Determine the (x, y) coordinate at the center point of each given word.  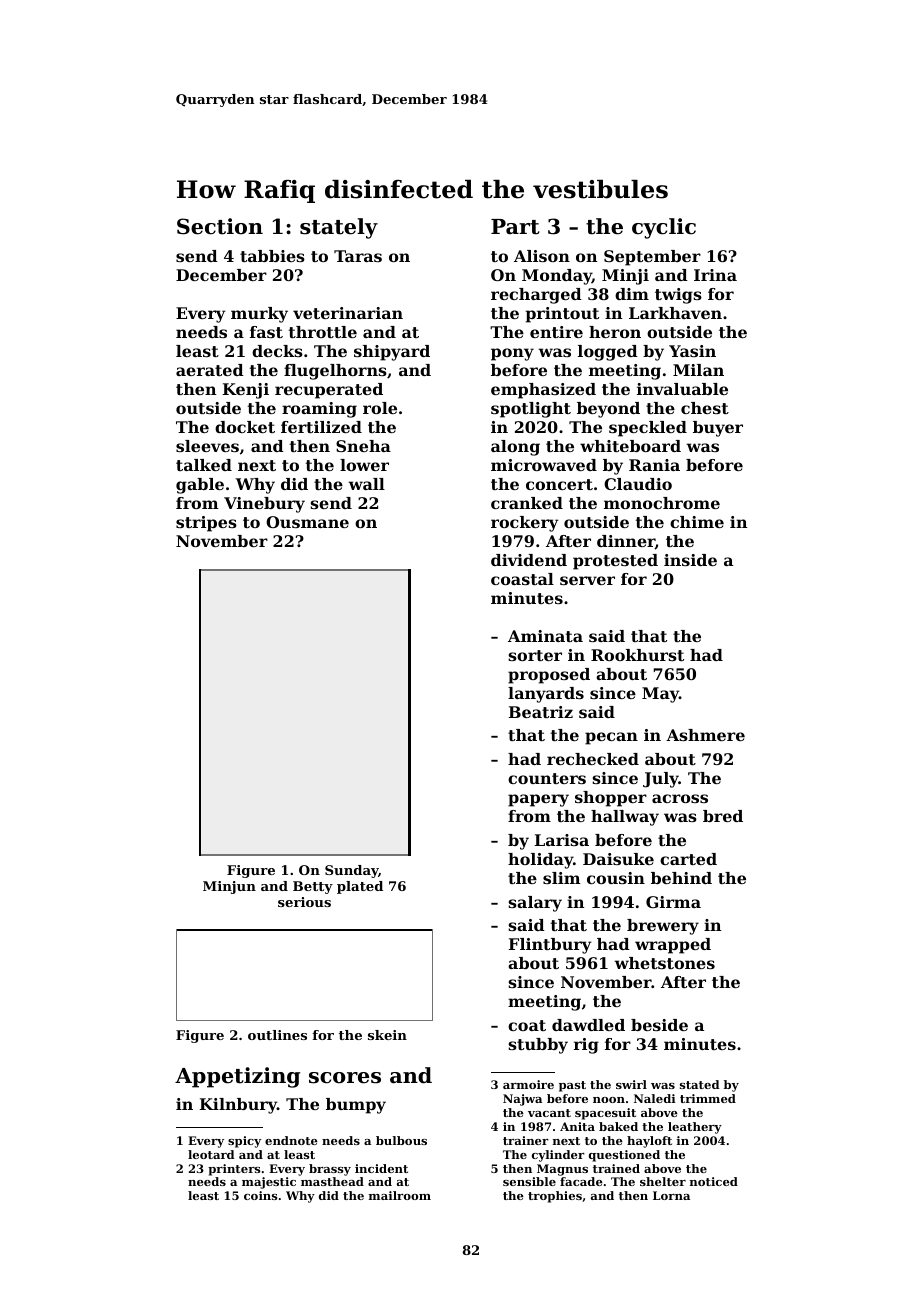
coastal (522, 579)
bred (723, 816)
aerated (210, 370)
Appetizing (237, 1077)
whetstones (664, 963)
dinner (626, 542)
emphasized (543, 391)
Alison (542, 256)
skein (387, 1035)
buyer (718, 429)
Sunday (352, 871)
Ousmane (307, 522)
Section (220, 226)
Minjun (229, 887)
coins (261, 1195)
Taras (358, 256)
